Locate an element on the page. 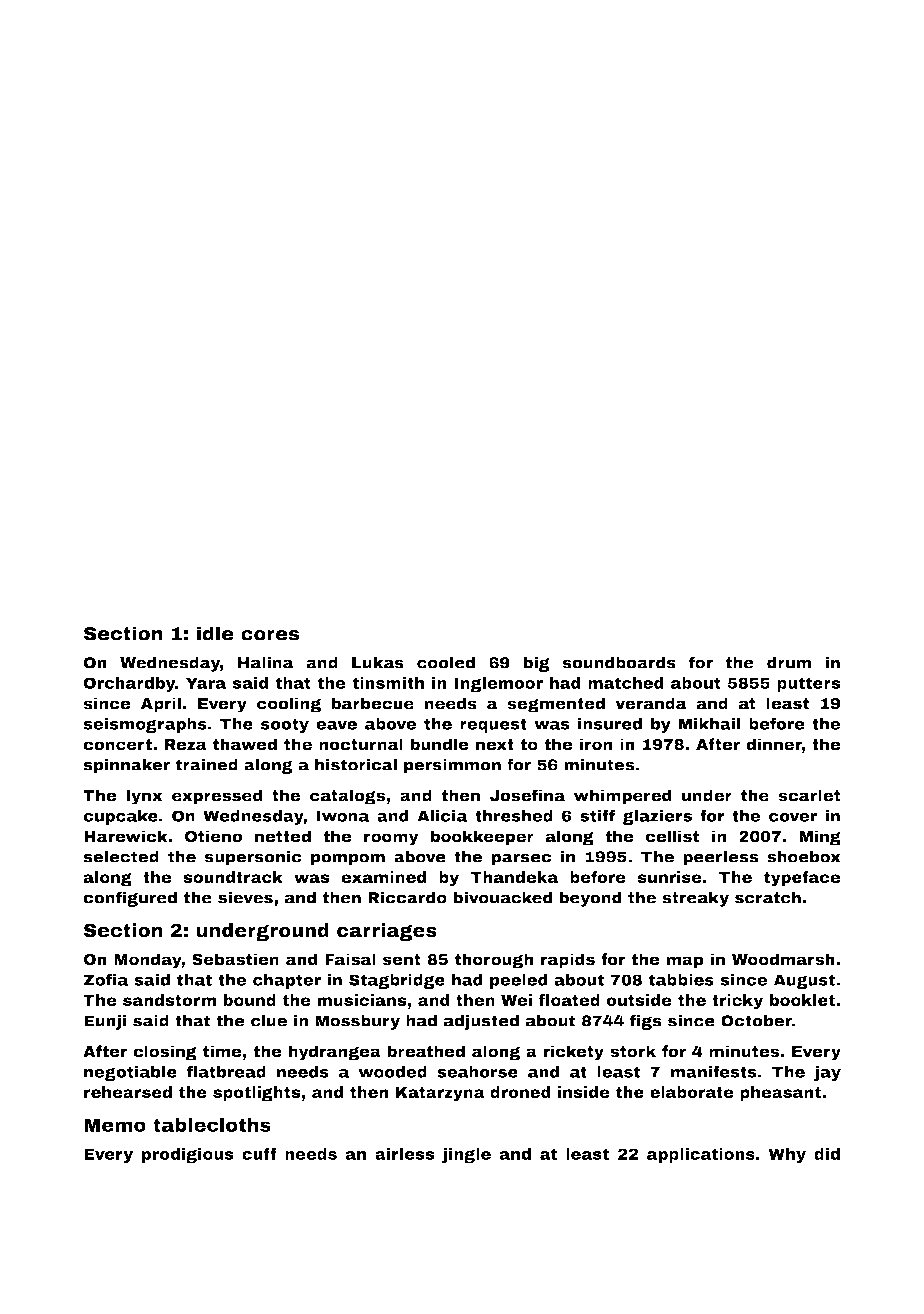 The image size is (924, 1314). time is located at coordinates (222, 1051).
